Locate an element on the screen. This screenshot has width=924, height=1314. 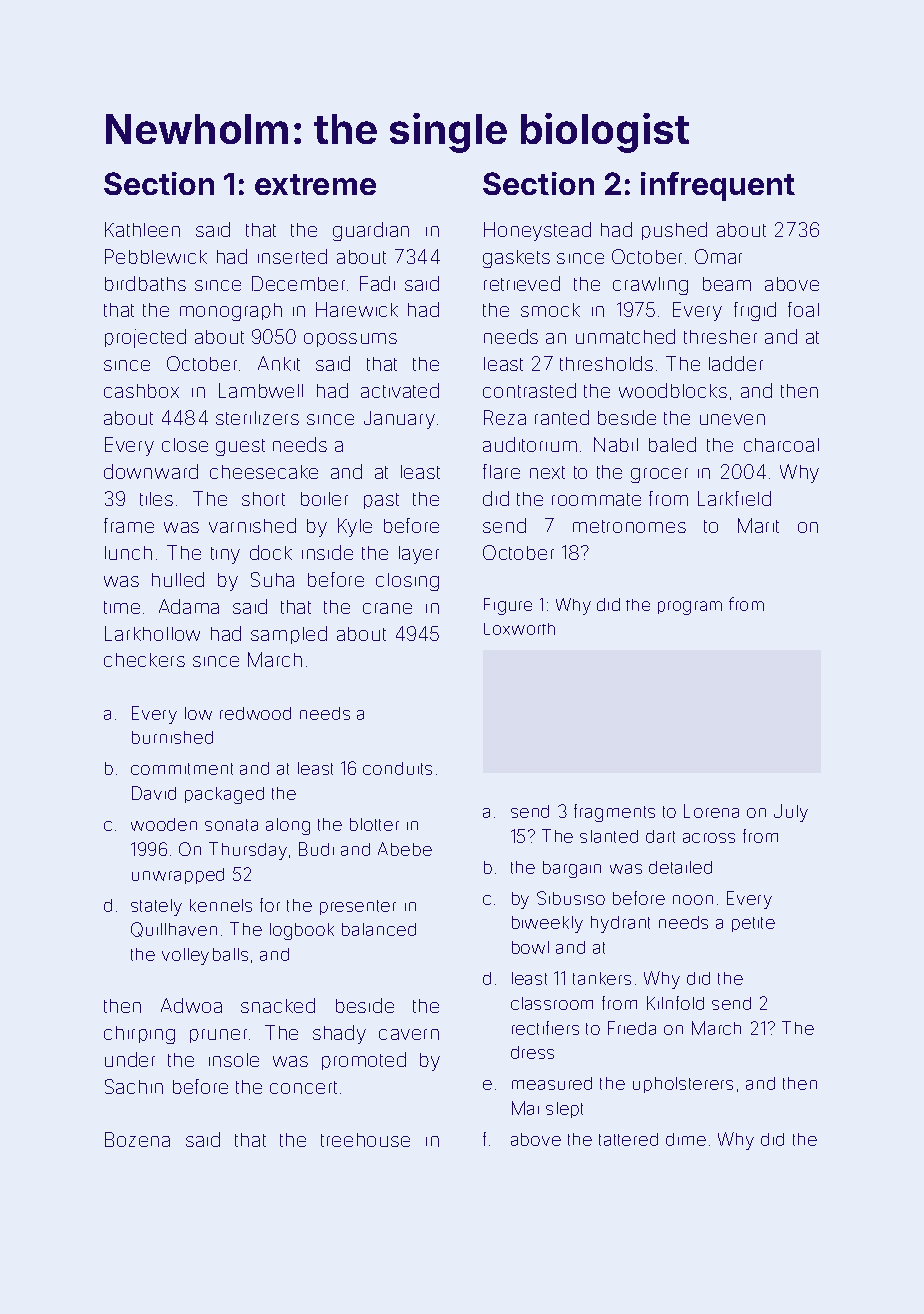
crane is located at coordinates (387, 608).
